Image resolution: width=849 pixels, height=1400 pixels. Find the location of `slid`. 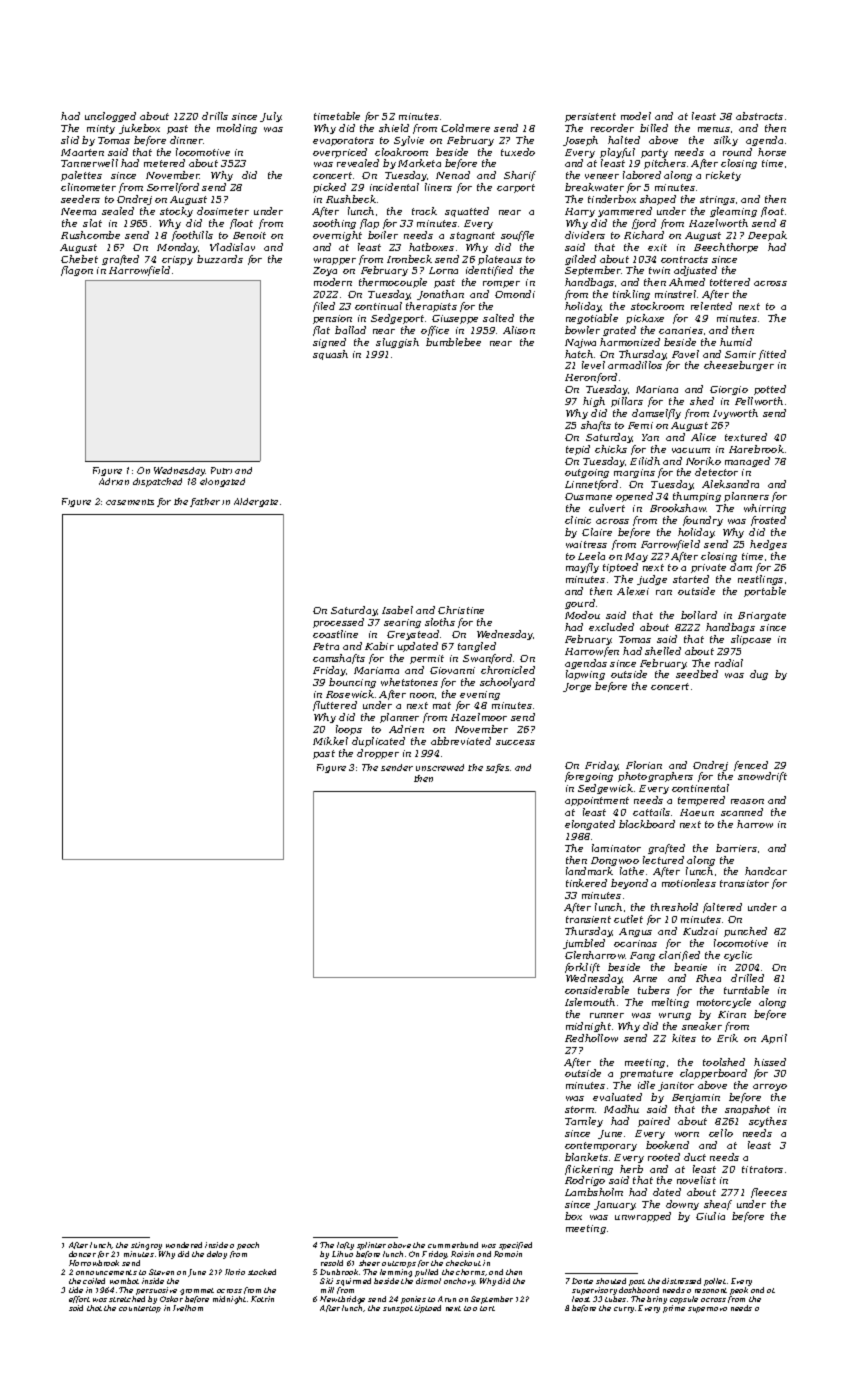

slid is located at coordinates (70, 140).
